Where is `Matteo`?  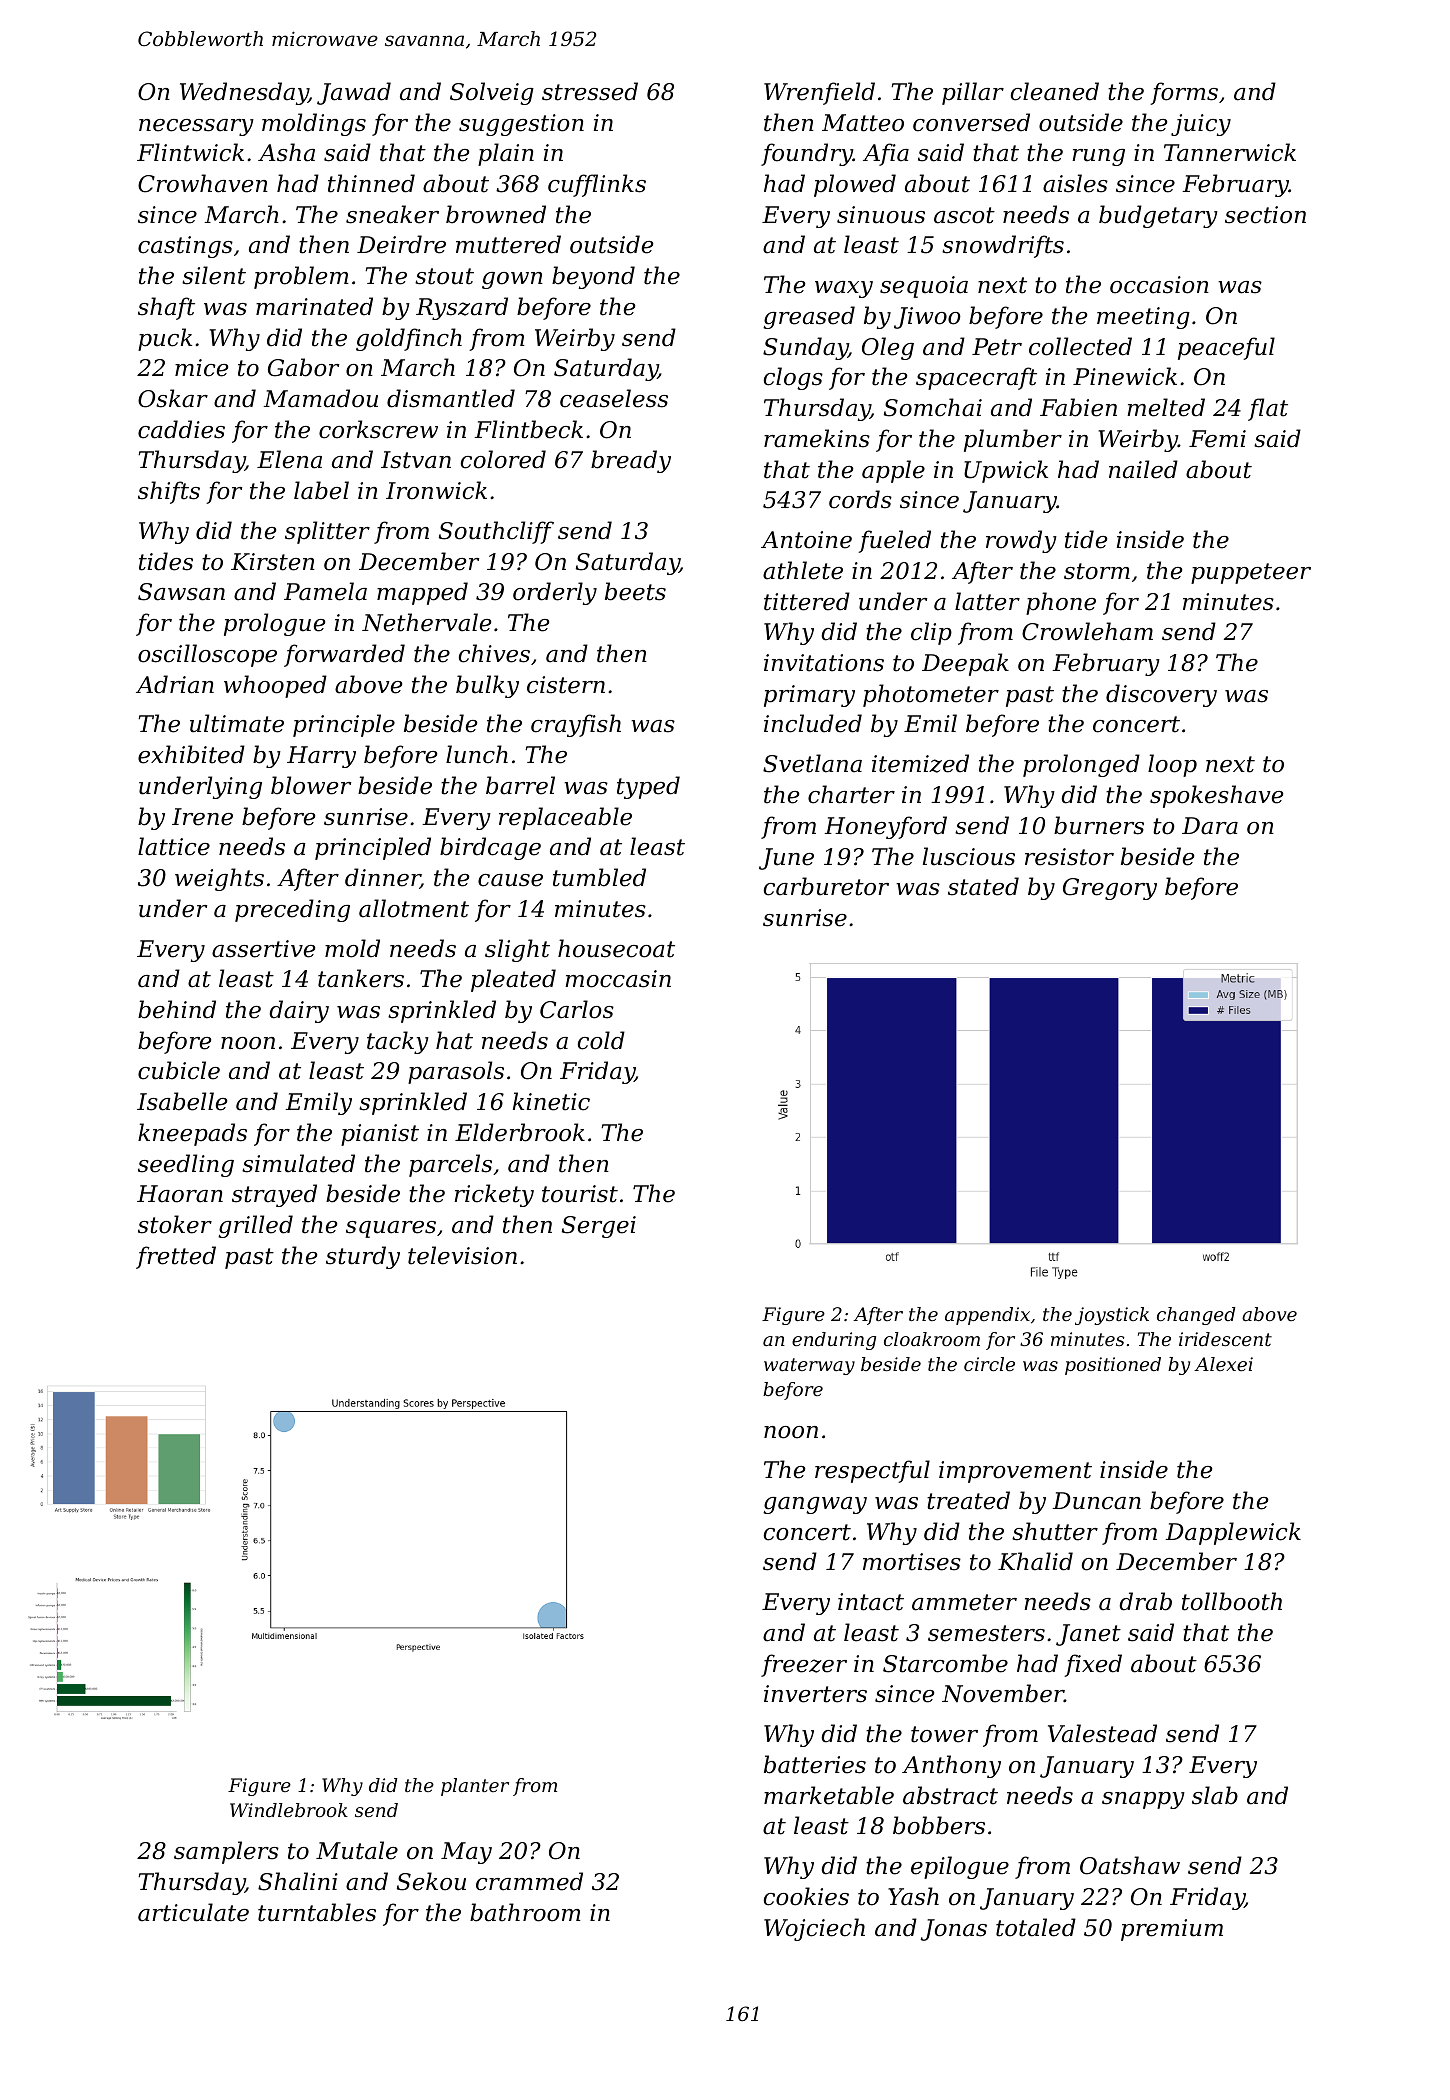
Matteo is located at coordinates (863, 123).
